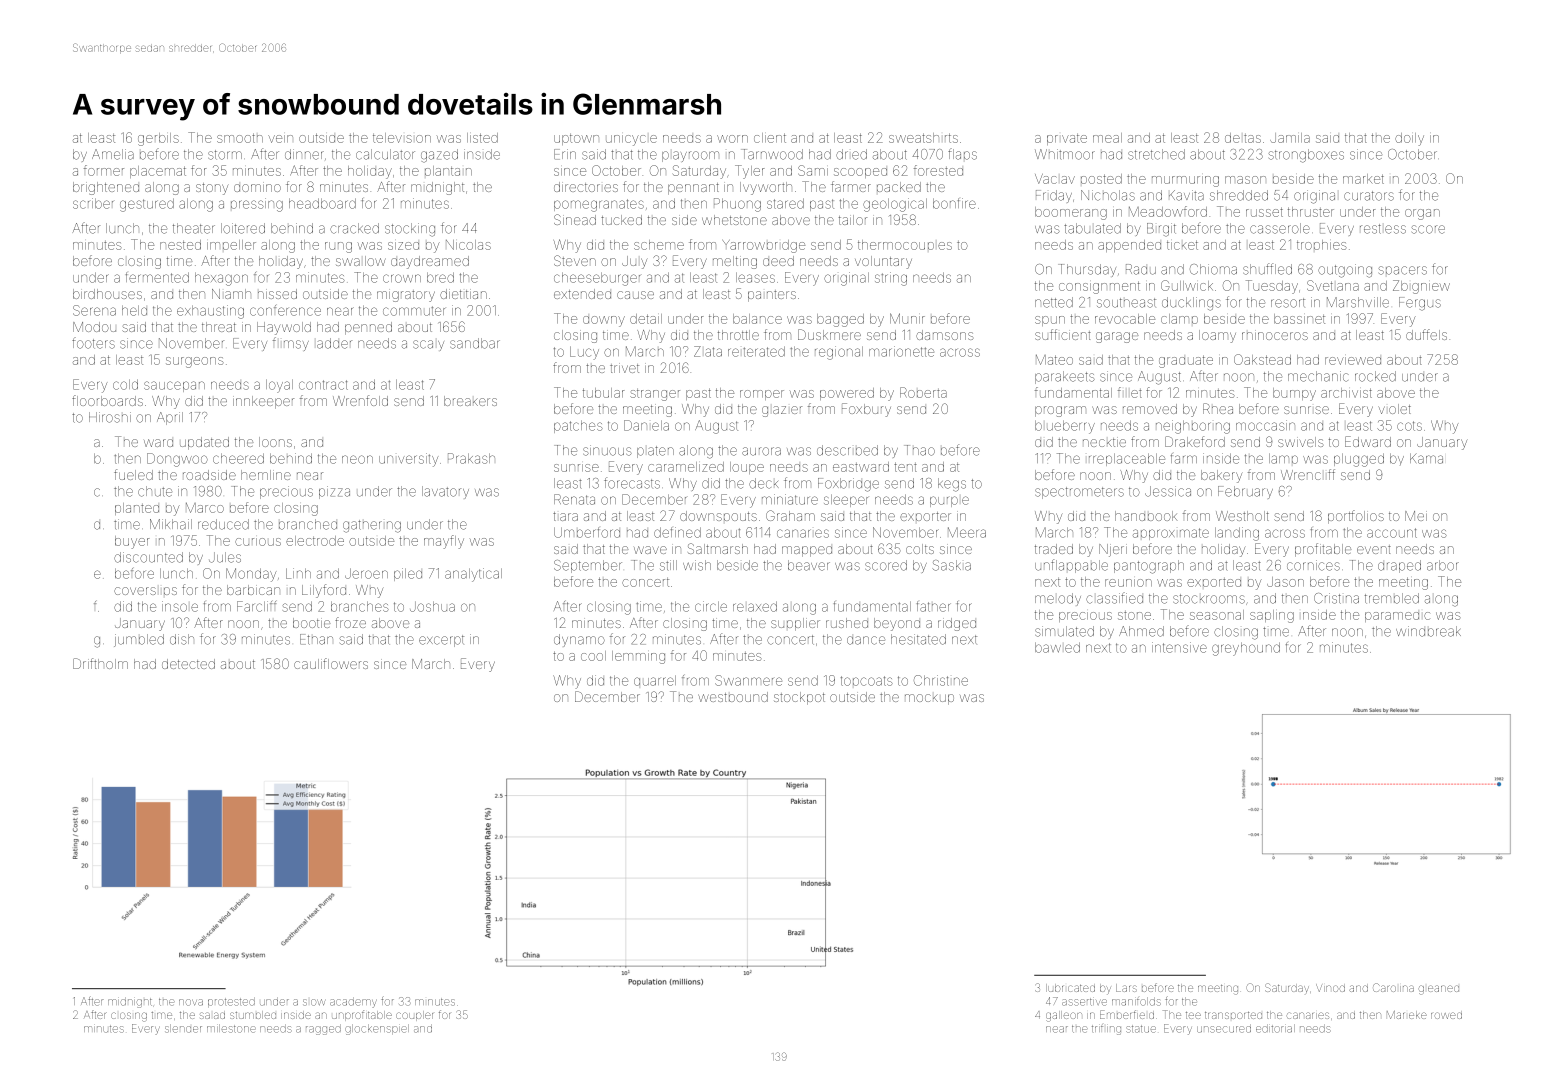 The width and height of the page is (1541, 1089). What do you see at coordinates (256, 606) in the page?
I see `Farcliff` at bounding box center [256, 606].
